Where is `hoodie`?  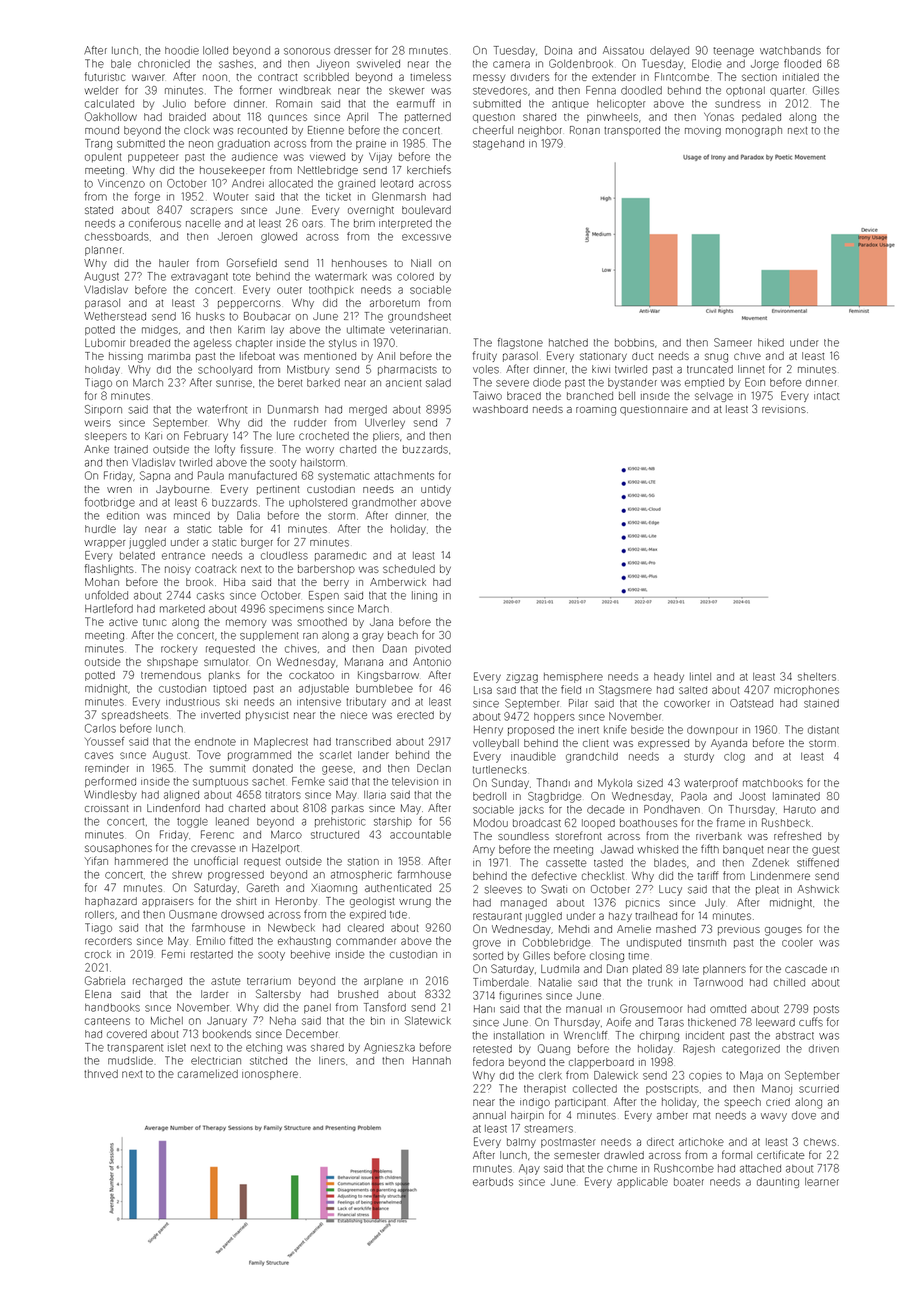
hoodie is located at coordinates (182, 50).
